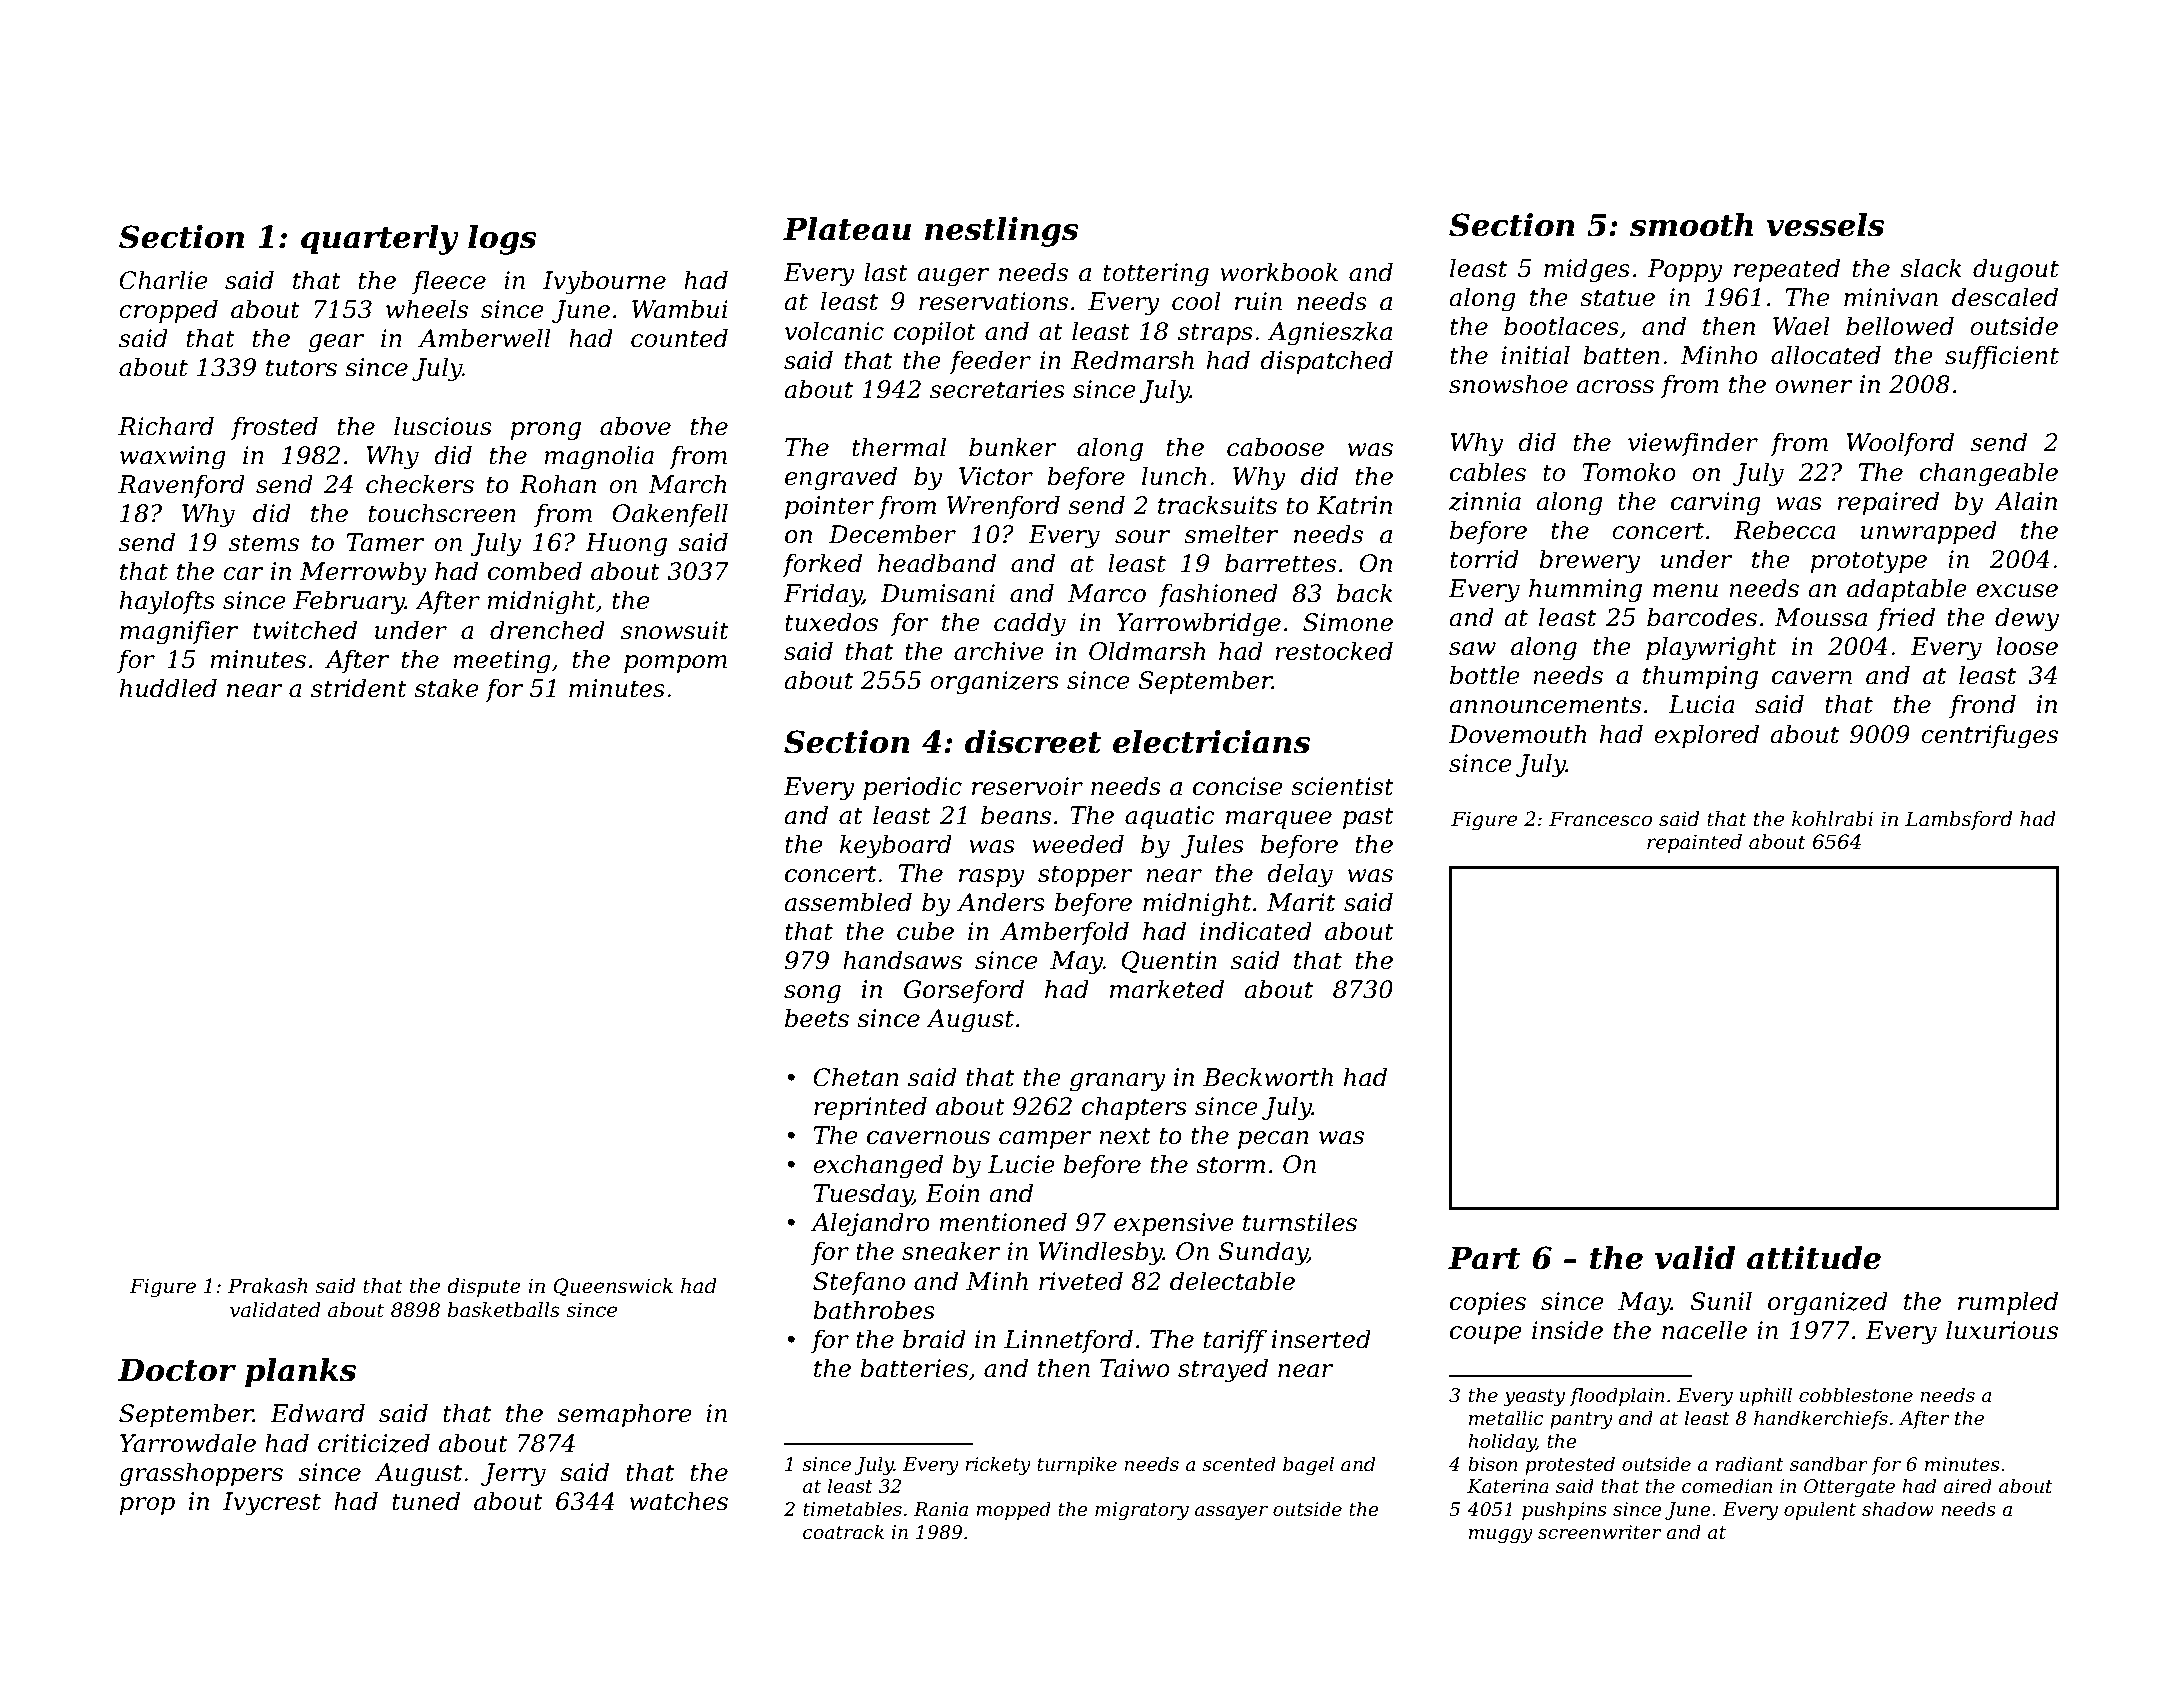 This screenshot has width=2178, height=1683. Describe the element at coordinates (1694, 843) in the screenshot. I see `repainted` at that location.
